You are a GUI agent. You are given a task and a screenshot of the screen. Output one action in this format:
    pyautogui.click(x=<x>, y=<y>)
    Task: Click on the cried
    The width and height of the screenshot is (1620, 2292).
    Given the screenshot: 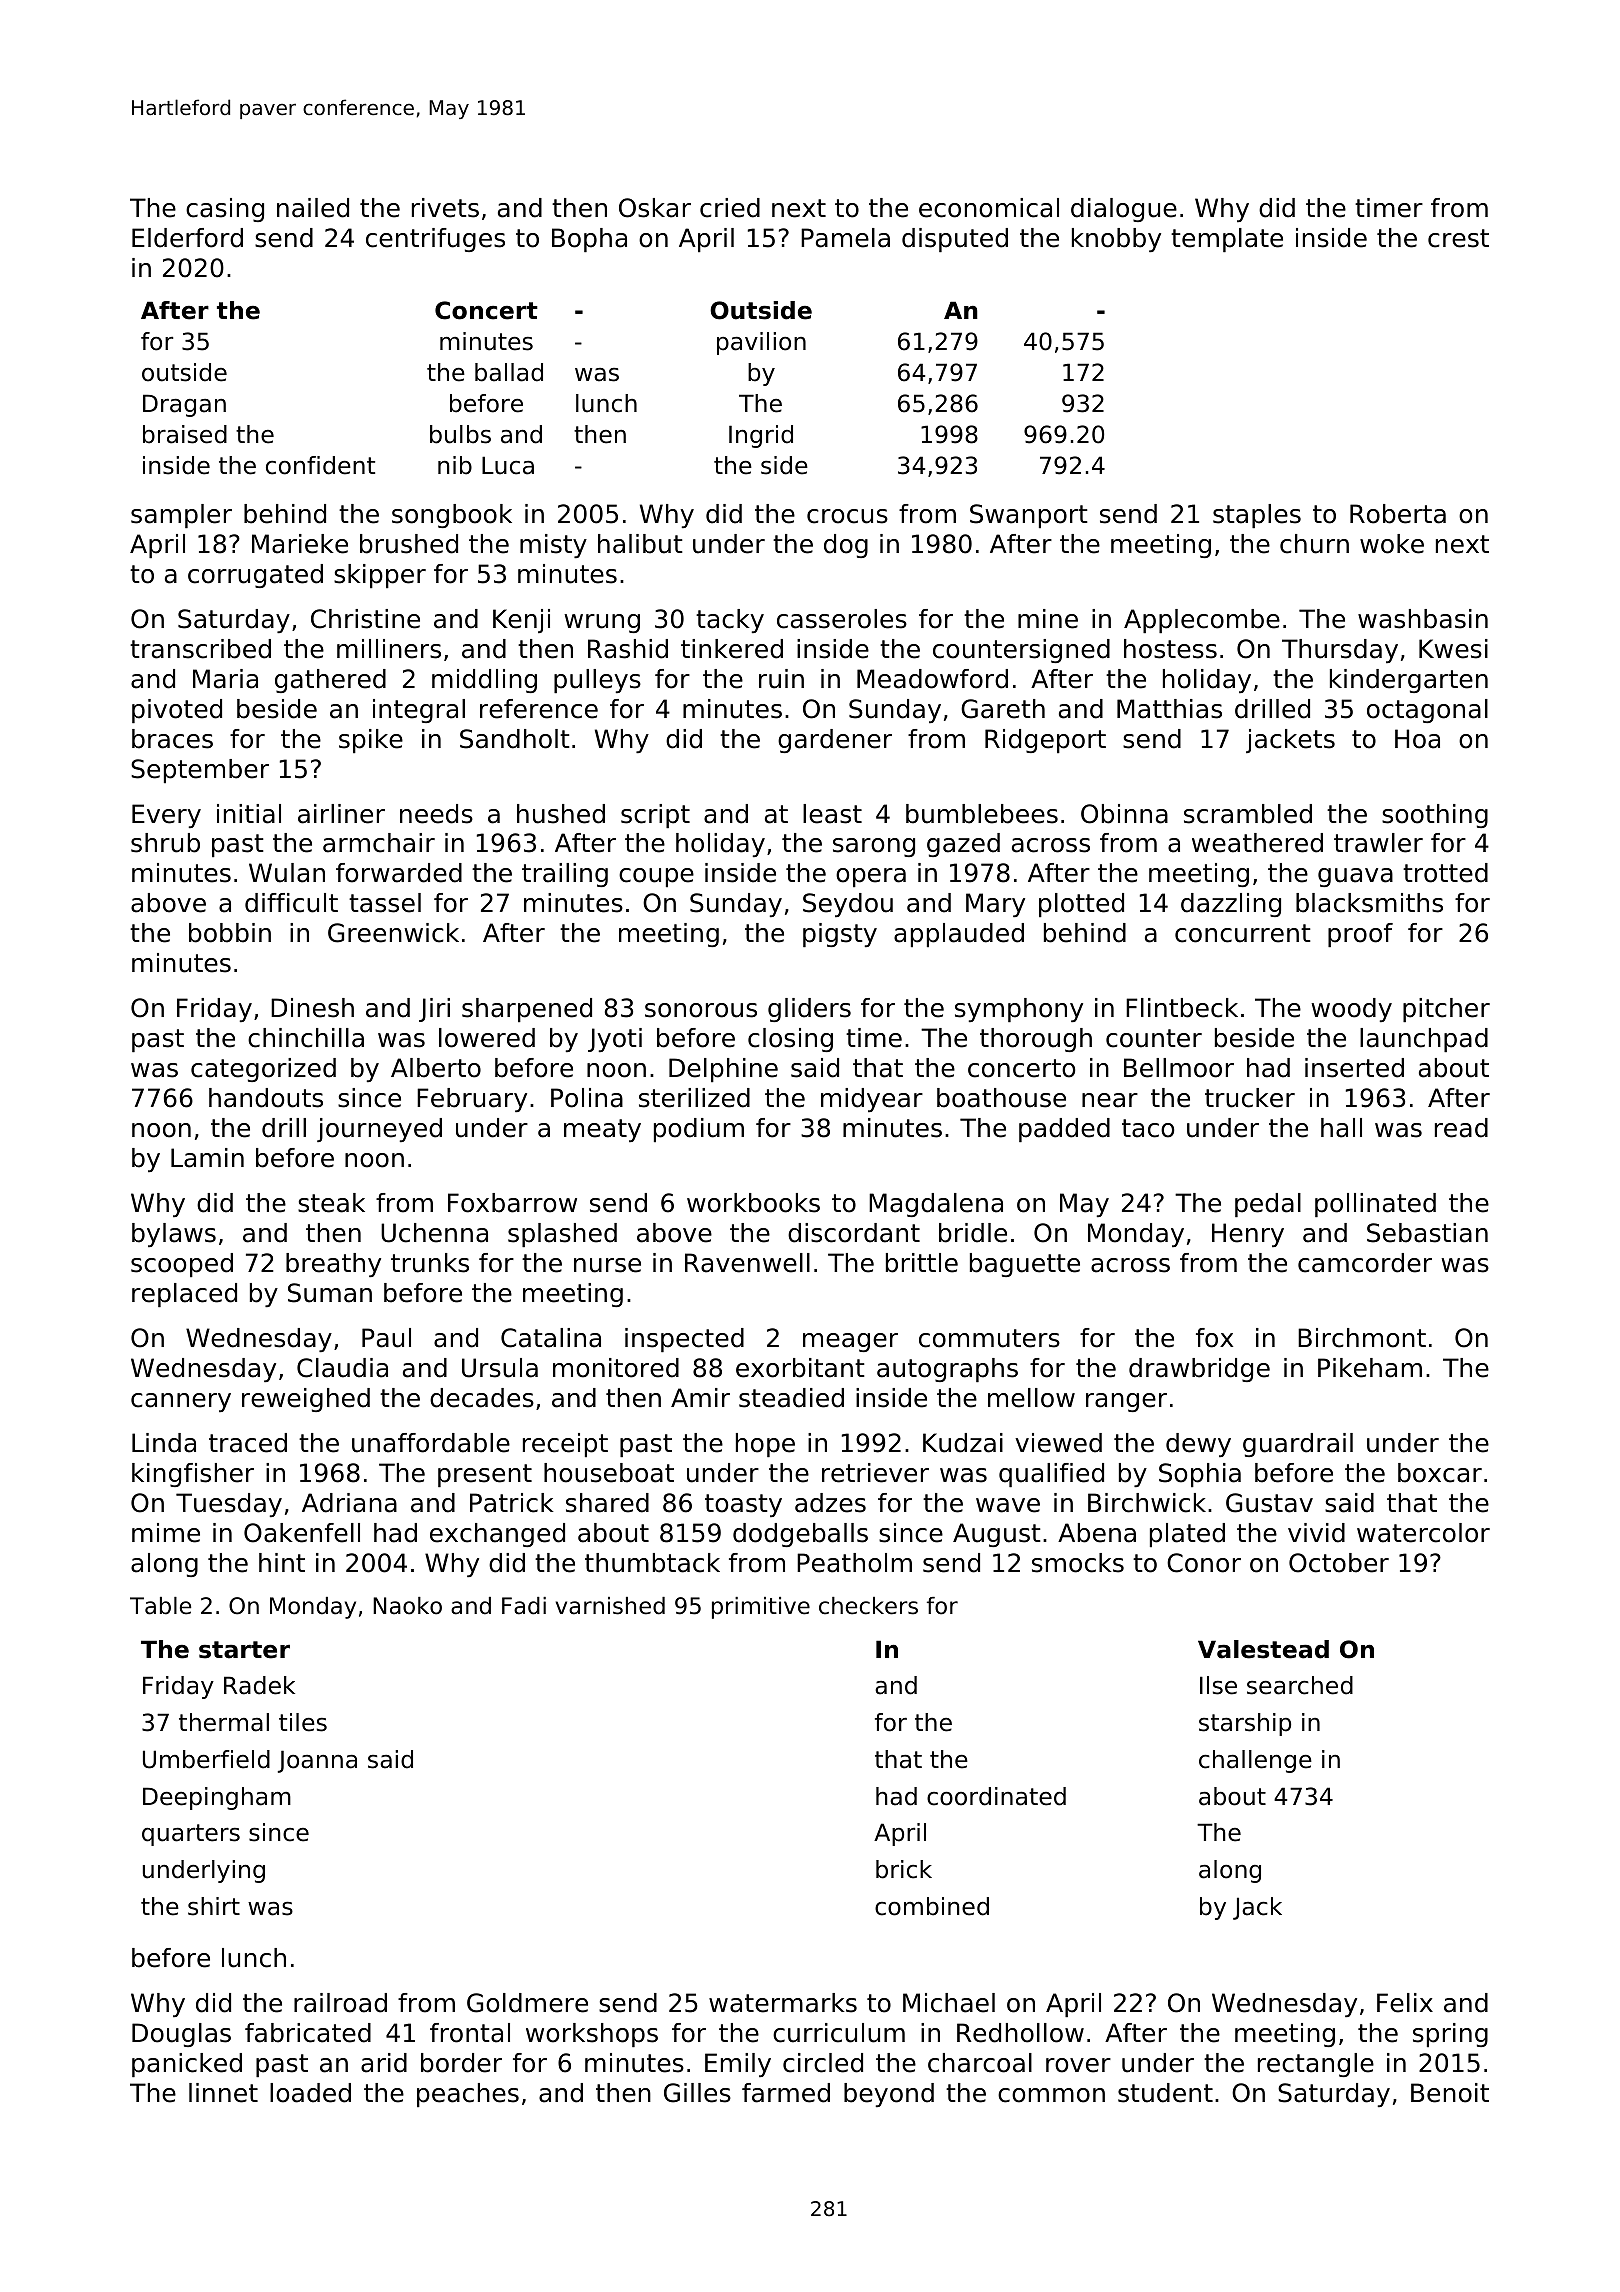 What is the action you would take?
    pyautogui.click(x=730, y=208)
